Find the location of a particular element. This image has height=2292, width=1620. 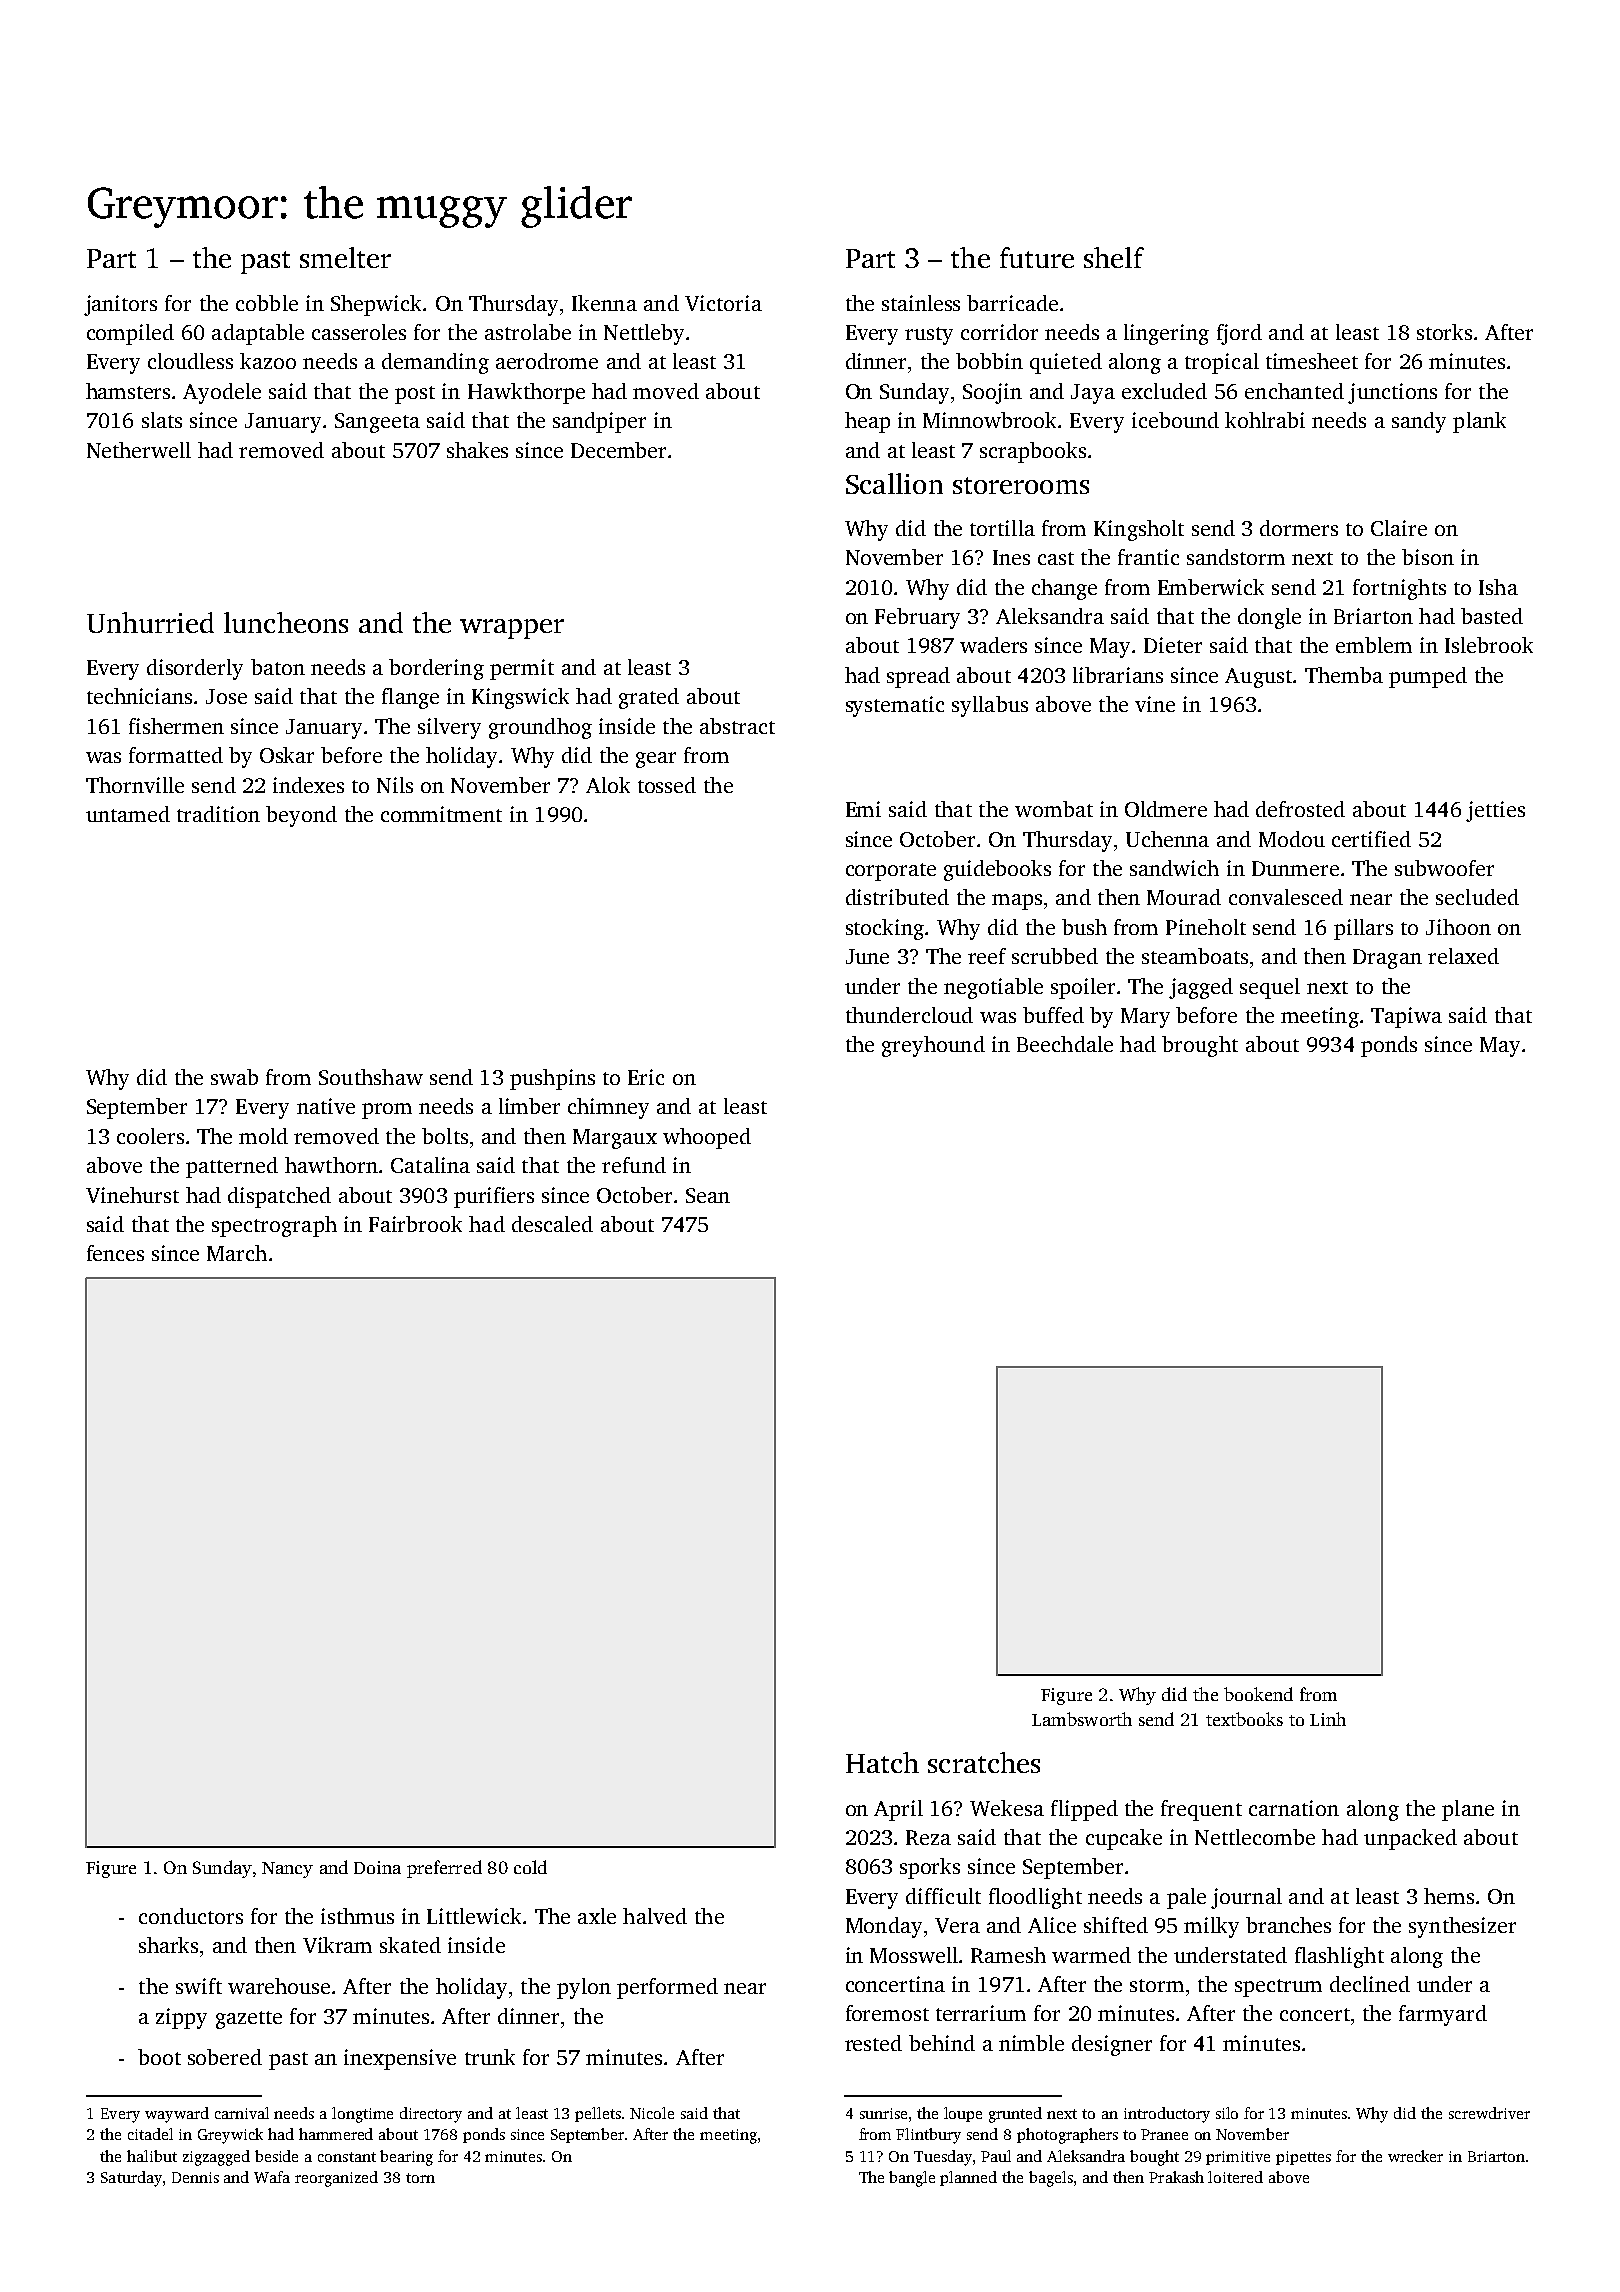

spectrum is located at coordinates (1278, 1988).
